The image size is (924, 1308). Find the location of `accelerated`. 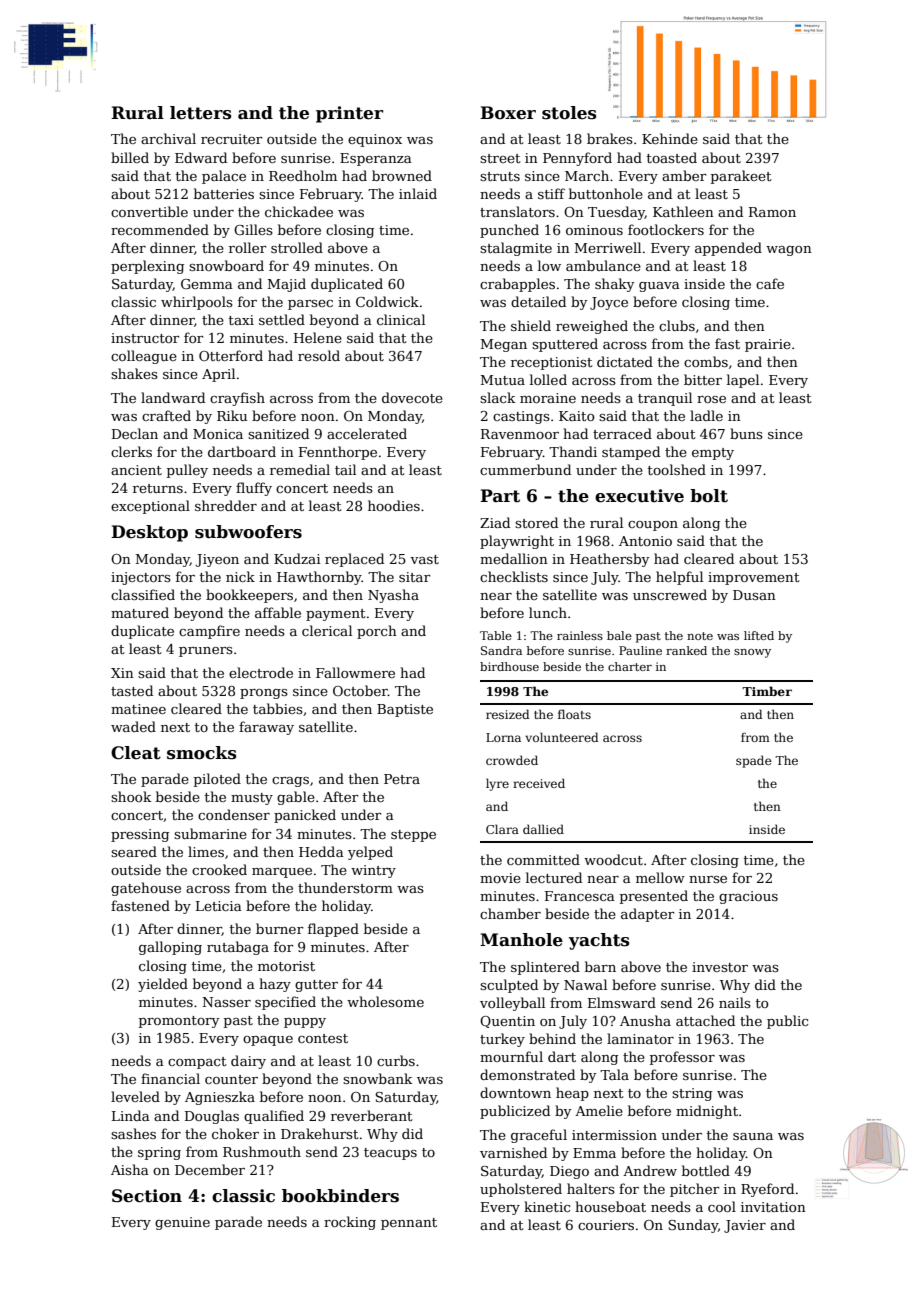

accelerated is located at coordinates (367, 433).
